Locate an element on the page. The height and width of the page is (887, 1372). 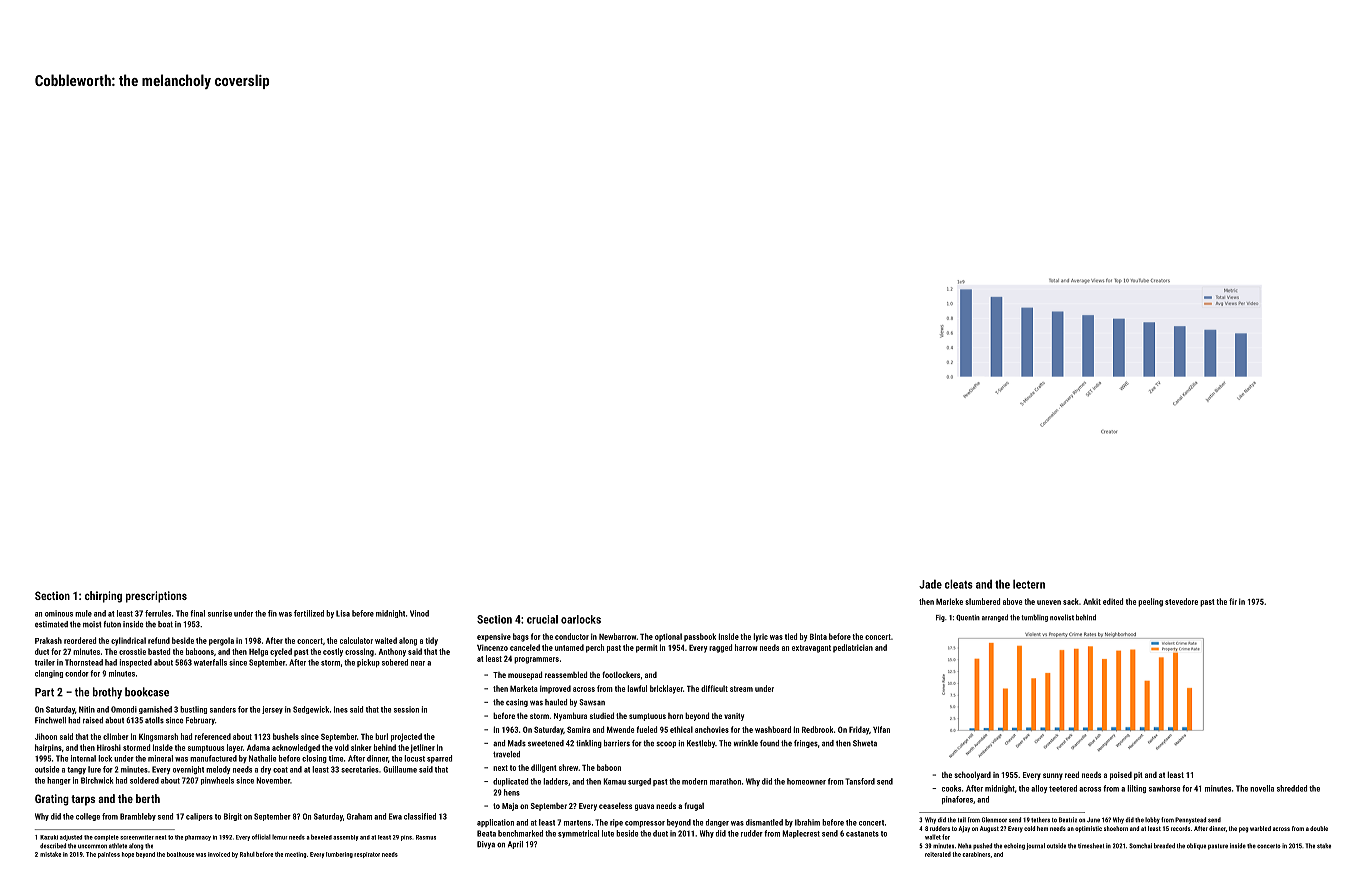
pit is located at coordinates (1138, 776).
